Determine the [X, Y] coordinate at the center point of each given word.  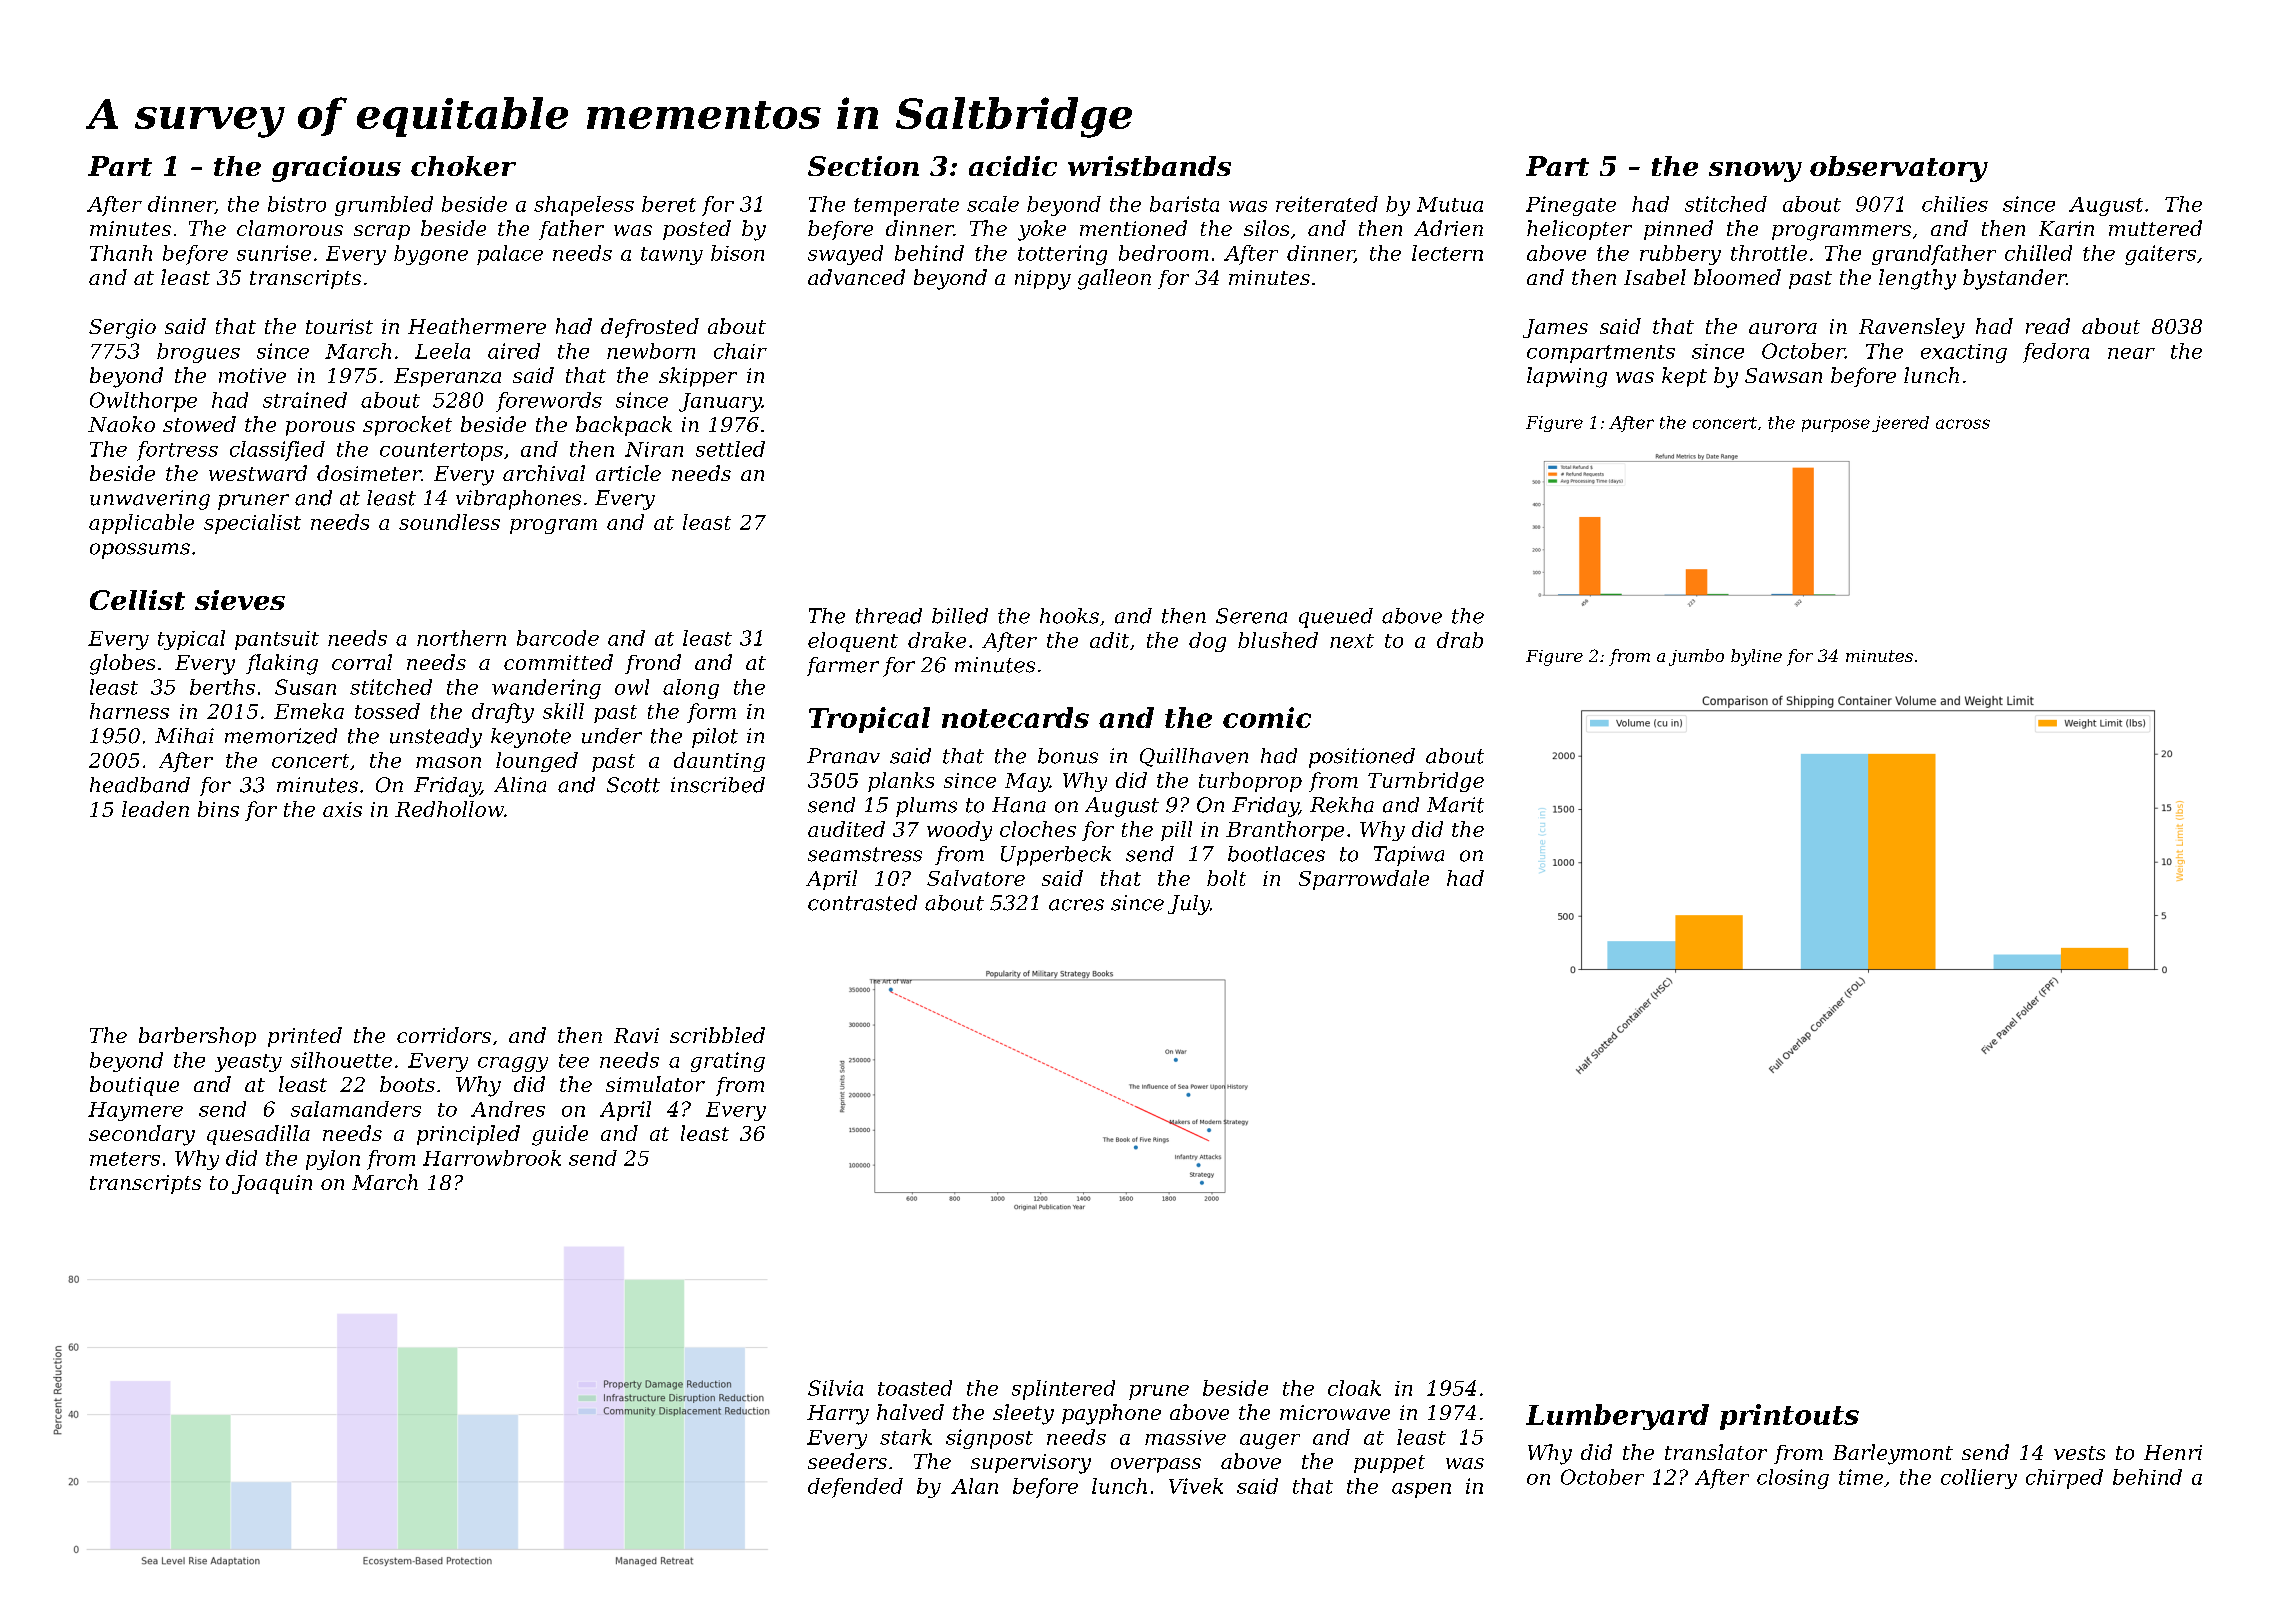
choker [463, 166]
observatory [1899, 169]
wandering [546, 689]
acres [1076, 905]
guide [560, 1135]
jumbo [1696, 657]
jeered [1900, 424]
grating [728, 1062]
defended [855, 1488]
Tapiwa [1409, 856]
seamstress [865, 854]
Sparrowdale [1364, 880]
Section [863, 166]
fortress [177, 451]
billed [960, 616]
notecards [1015, 717]
